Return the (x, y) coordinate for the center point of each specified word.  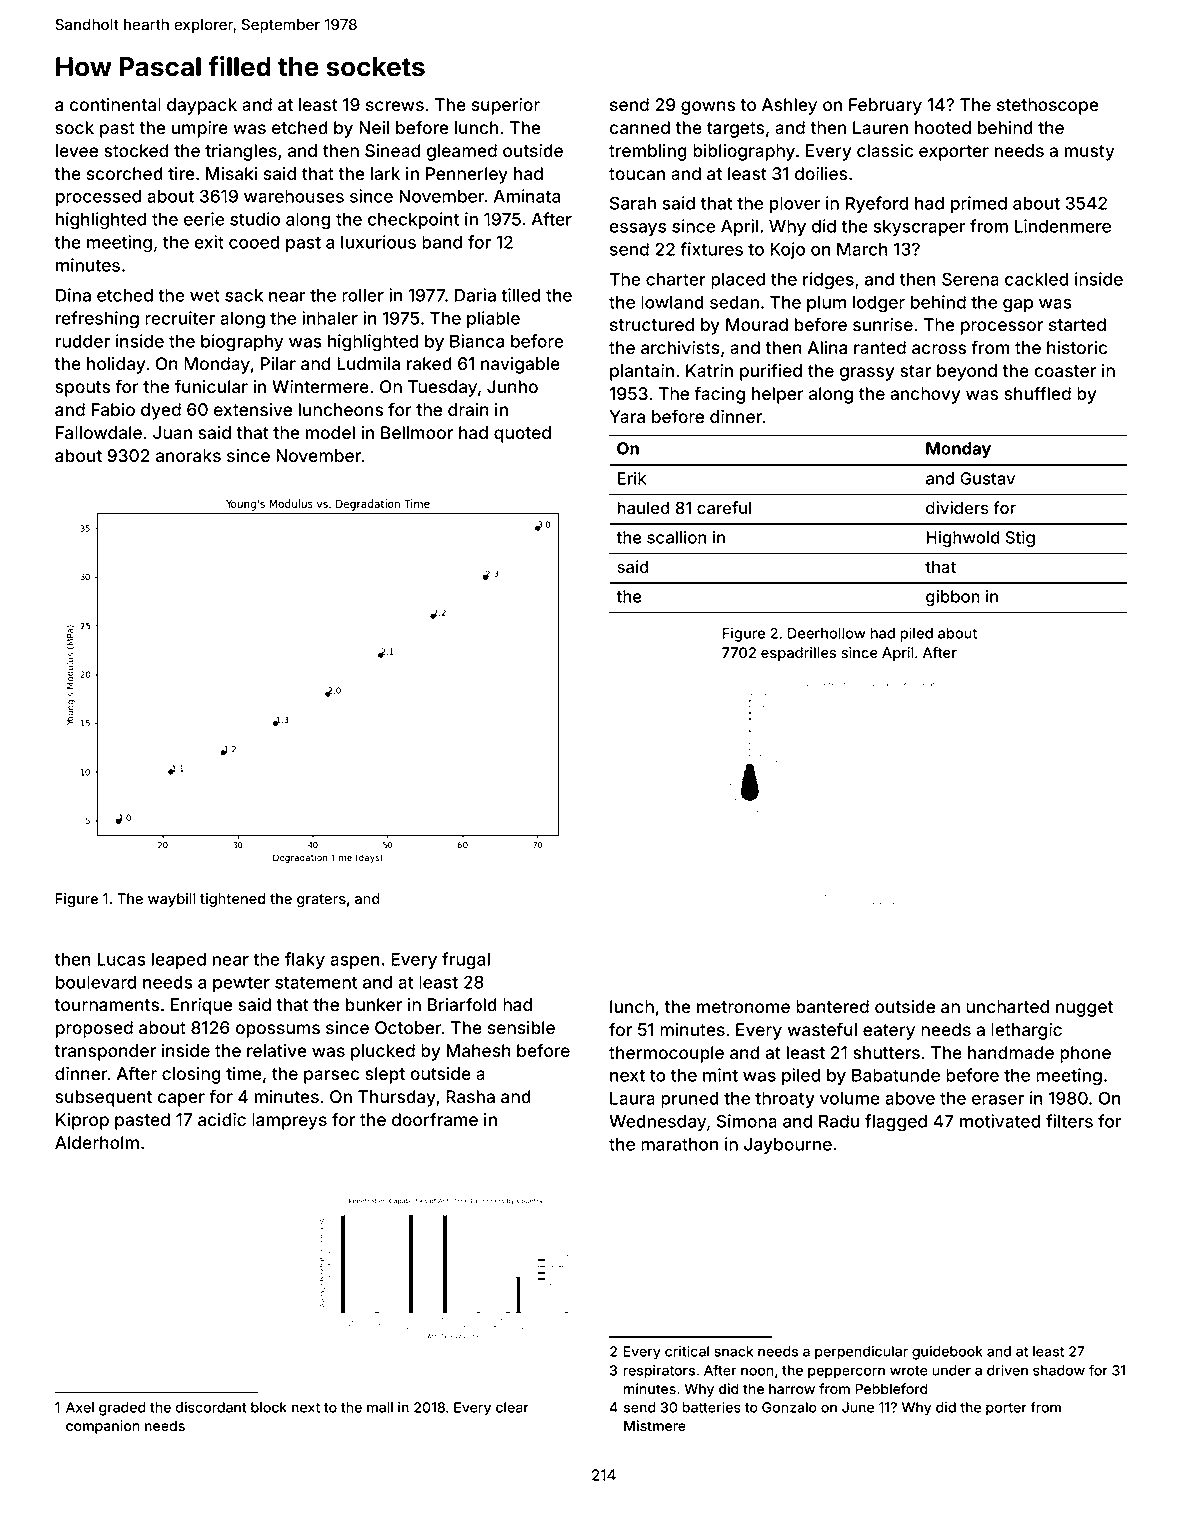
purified (771, 372)
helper (778, 395)
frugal (466, 961)
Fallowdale (99, 432)
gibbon (953, 598)
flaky (305, 960)
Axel (80, 1407)
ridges (828, 281)
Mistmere (655, 1425)
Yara (627, 416)
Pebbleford (891, 1388)
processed (98, 198)
